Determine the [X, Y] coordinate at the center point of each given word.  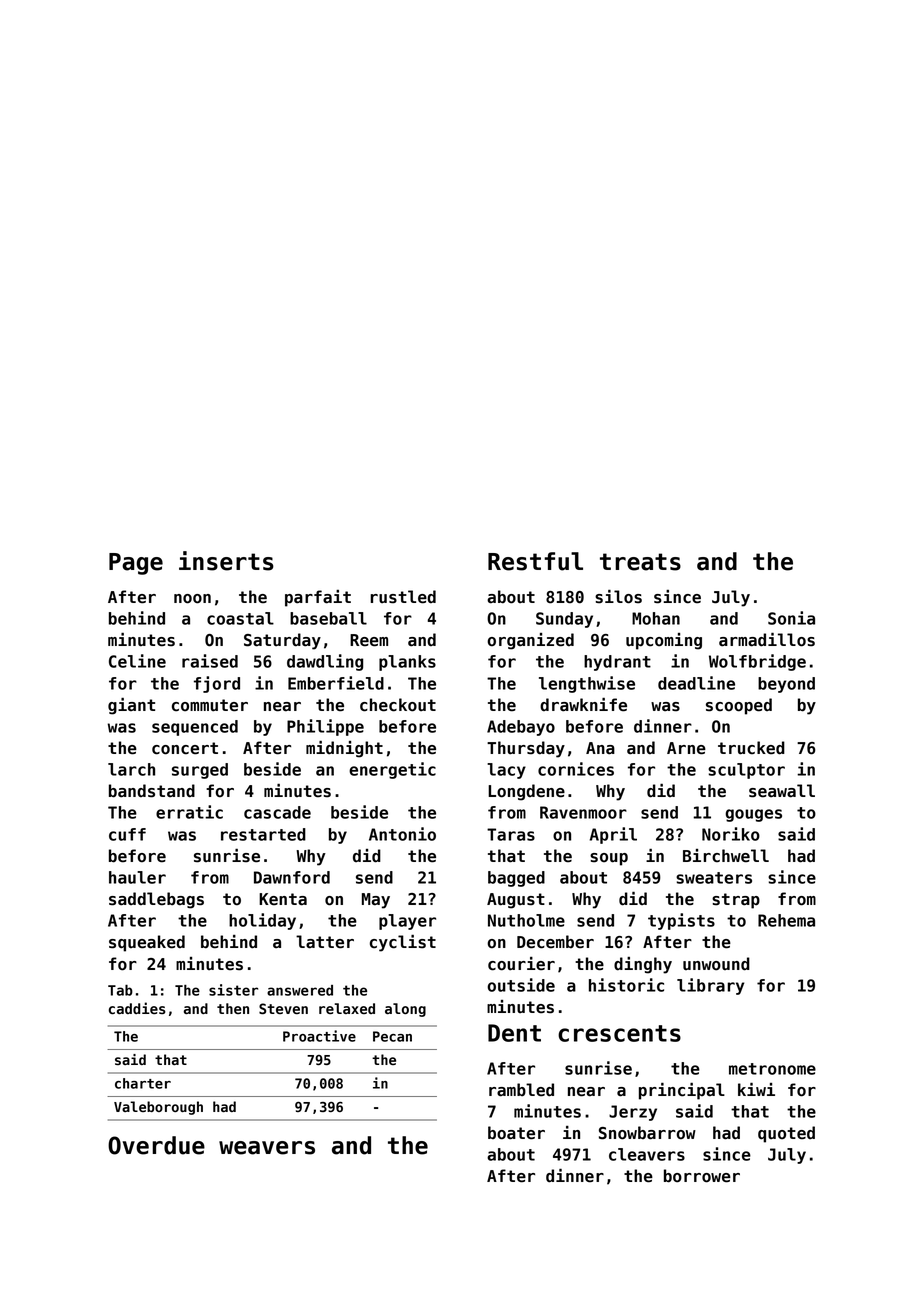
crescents [619, 1033]
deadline [696, 683]
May [376, 901]
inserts [226, 561]
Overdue [156, 1145]
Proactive [319, 1036]
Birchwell [726, 856]
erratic [189, 812]
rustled [403, 597]
